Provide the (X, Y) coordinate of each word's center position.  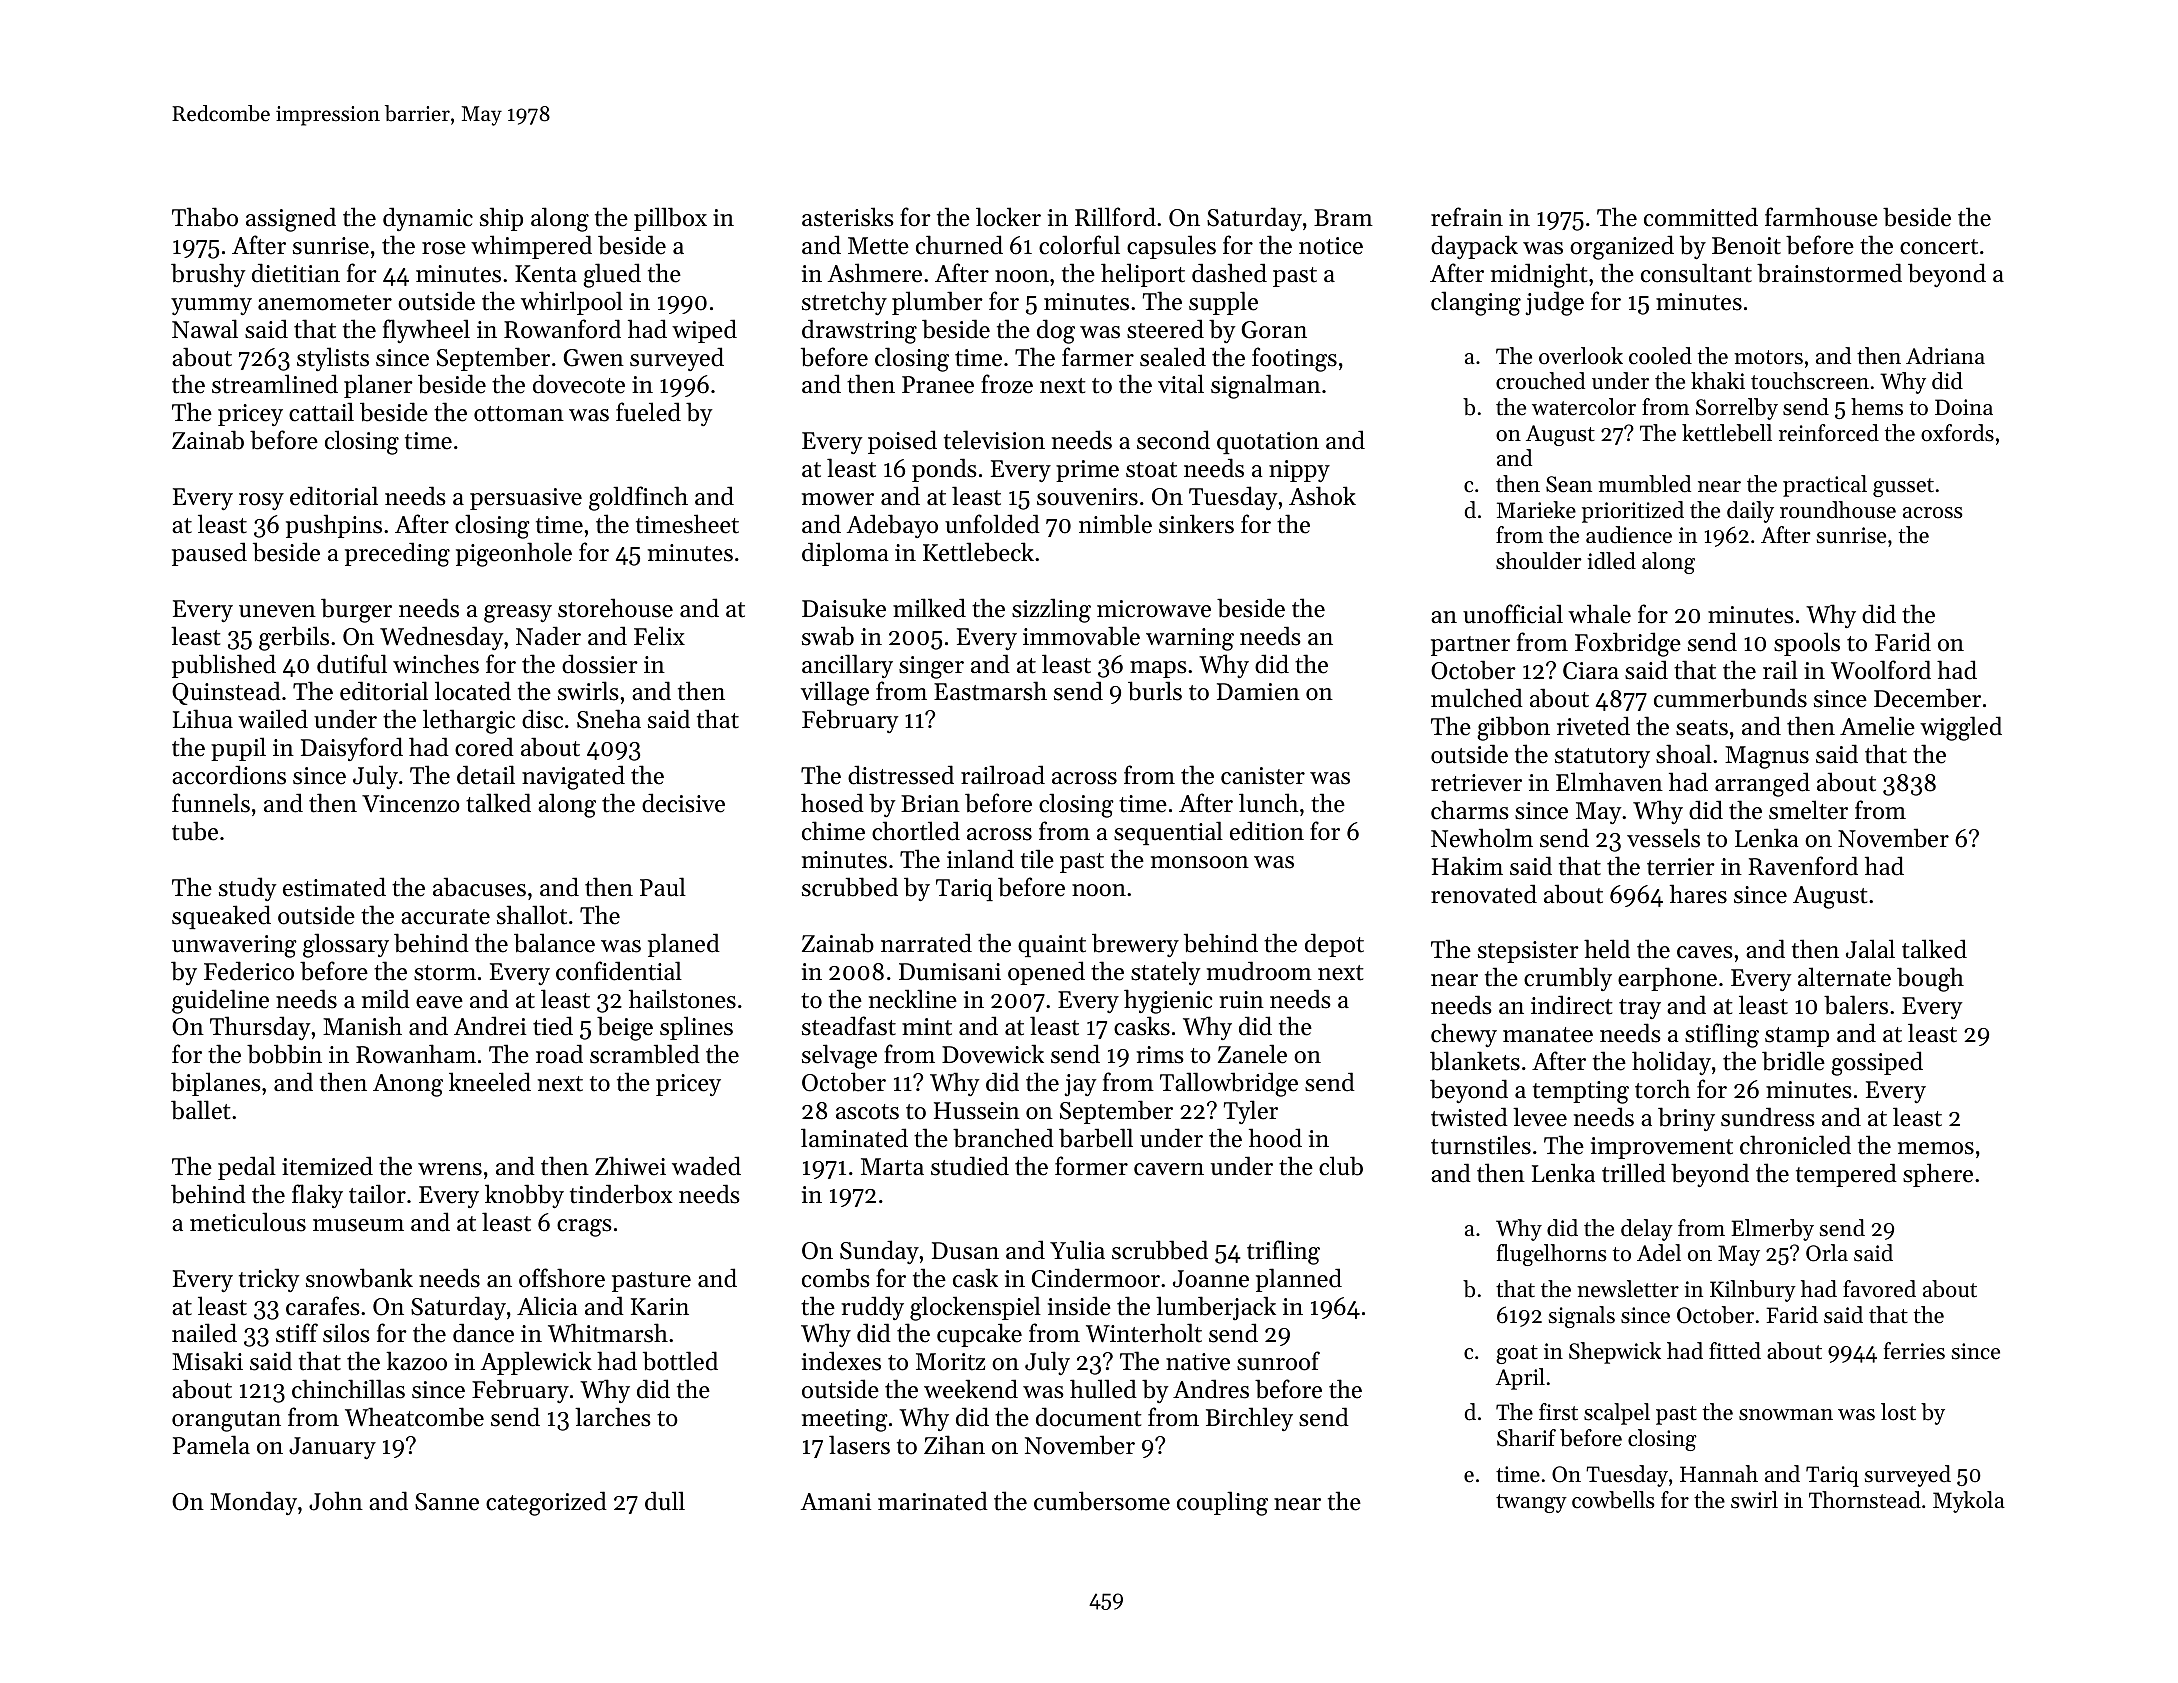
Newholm (1482, 838)
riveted (1593, 726)
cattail (321, 412)
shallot (532, 915)
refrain (1467, 217)
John (336, 1501)
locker (1008, 217)
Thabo (205, 217)
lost (1898, 1412)
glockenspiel (975, 1308)
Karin (660, 1306)
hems (1877, 407)
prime (1087, 471)
